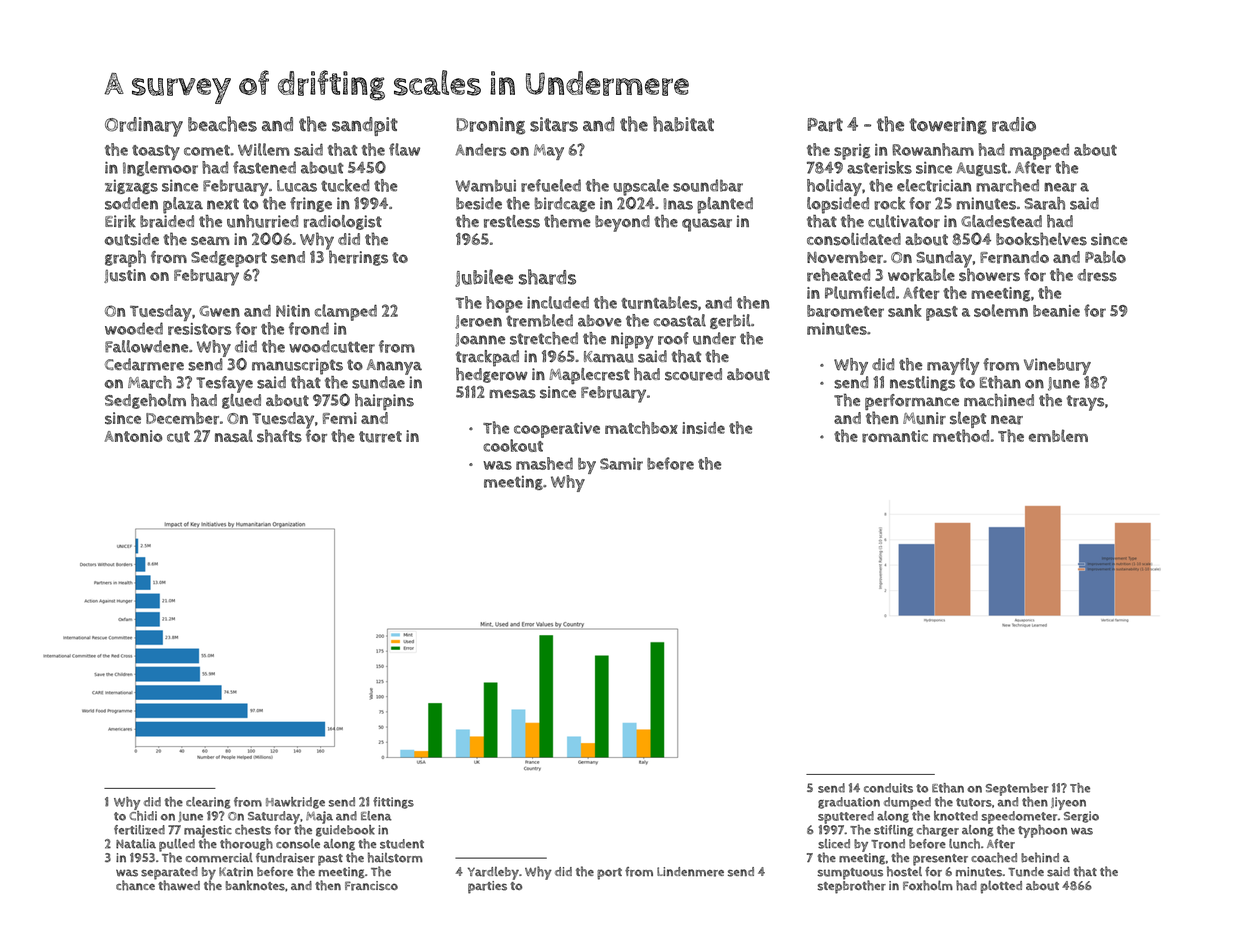 The image size is (1233, 952). I want to click on included, so click(558, 302).
